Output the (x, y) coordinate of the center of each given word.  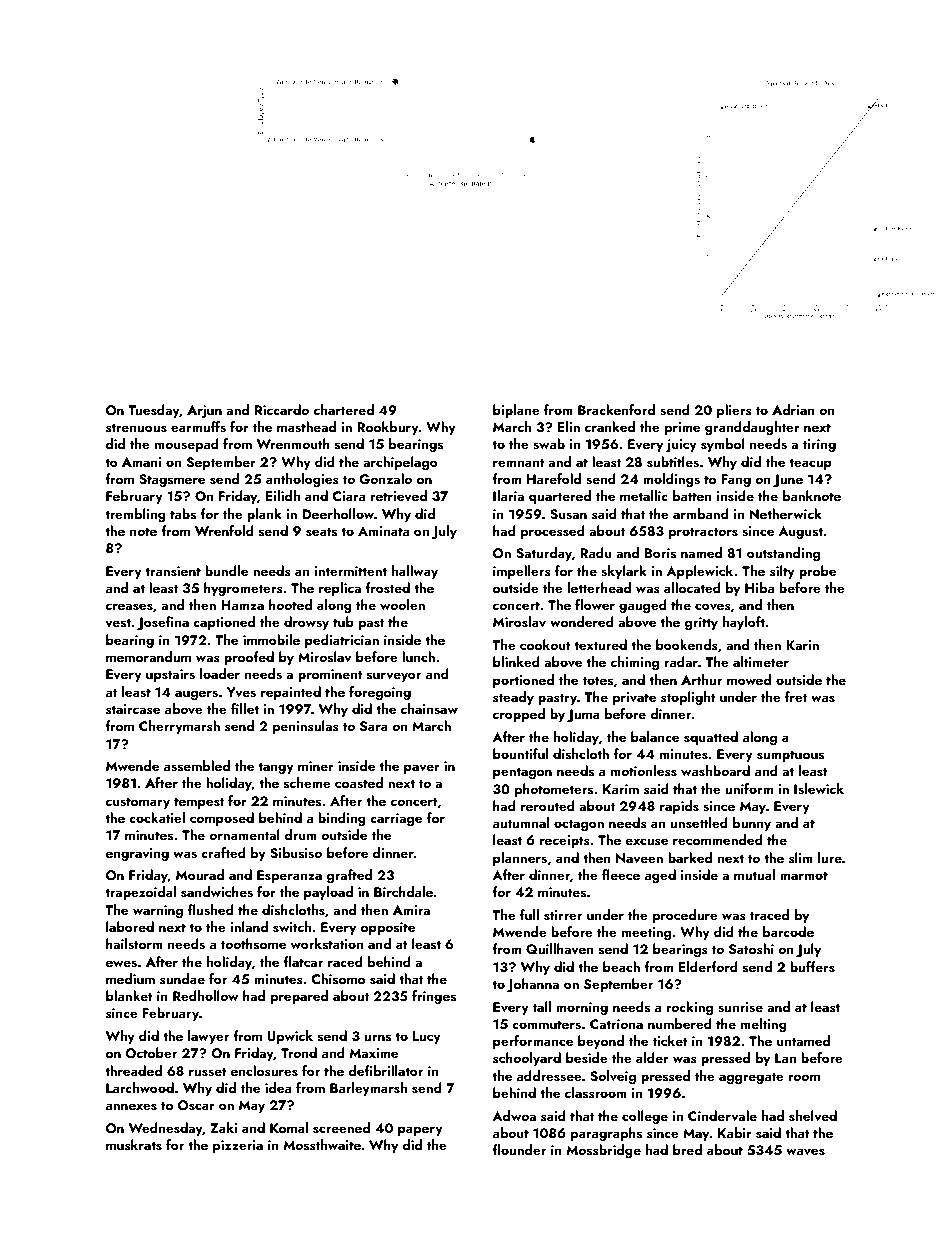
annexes (131, 1106)
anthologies (302, 480)
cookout (545, 644)
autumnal (521, 822)
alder (652, 1057)
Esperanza (289, 876)
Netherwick (785, 513)
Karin (802, 645)
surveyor (394, 677)
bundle (226, 570)
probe (817, 572)
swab (549, 444)
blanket (129, 995)
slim (801, 857)
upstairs (170, 675)
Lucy (427, 1037)
